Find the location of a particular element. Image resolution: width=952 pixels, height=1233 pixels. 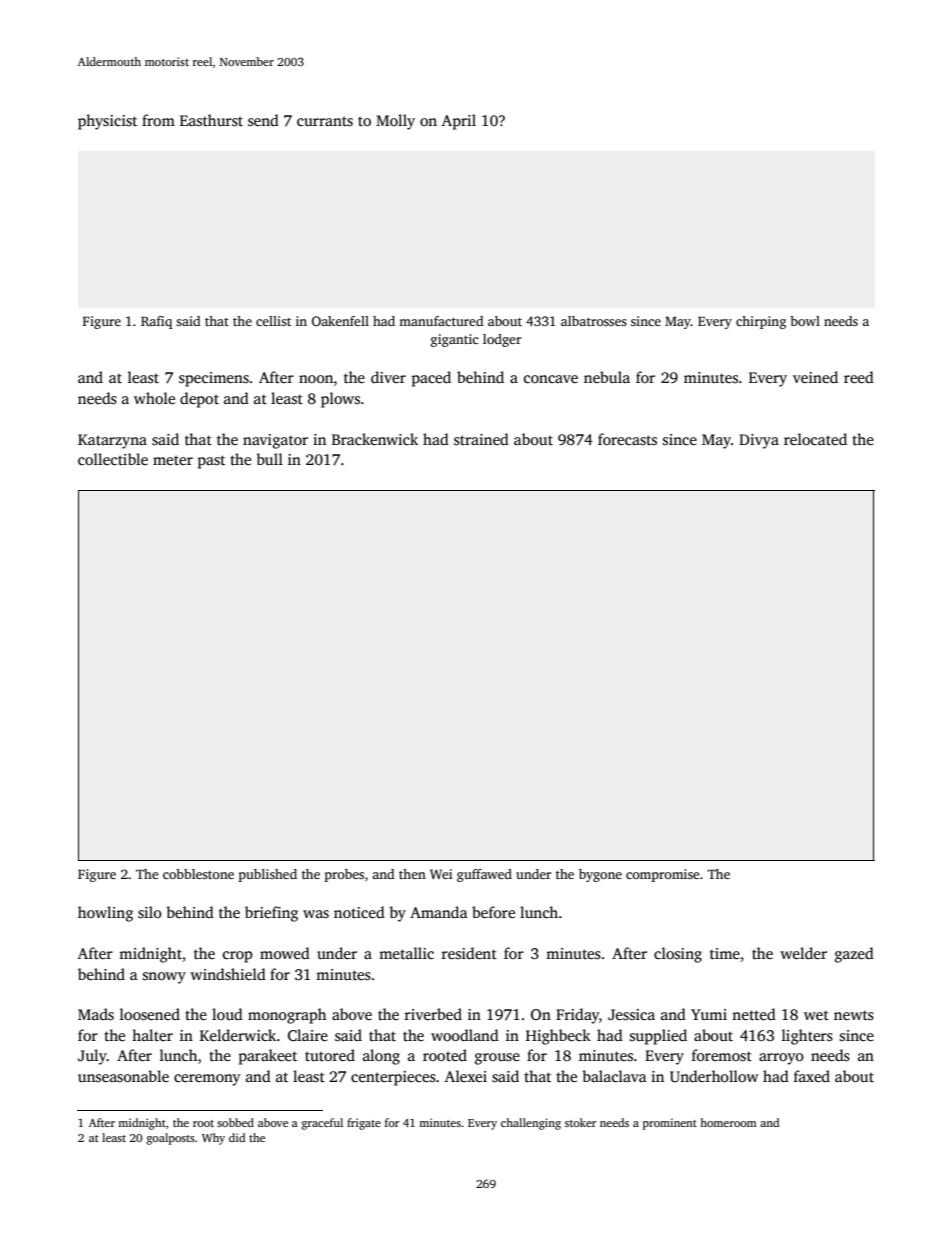

cobblestone is located at coordinates (198, 874).
